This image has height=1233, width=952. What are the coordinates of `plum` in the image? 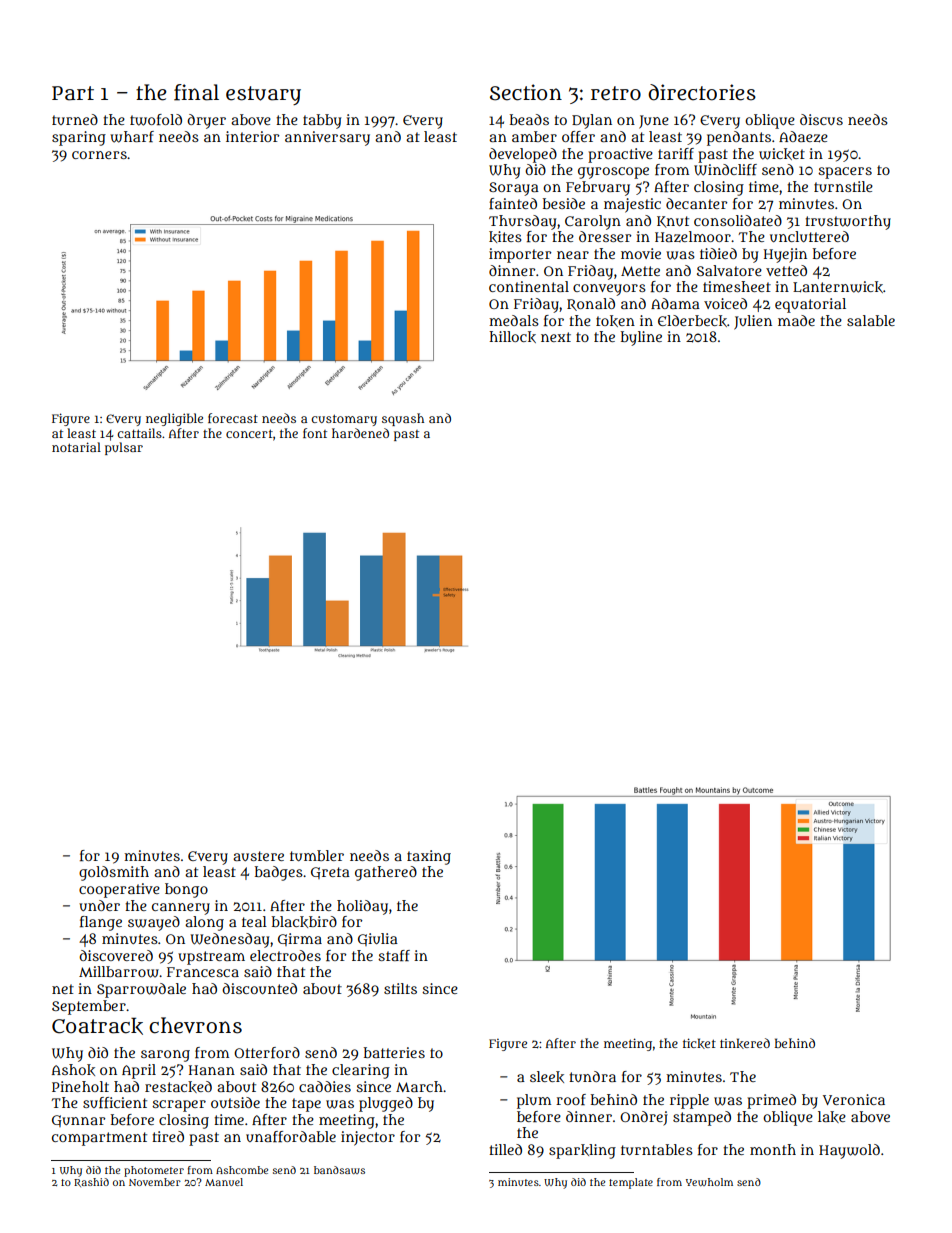 It's located at (534, 1101).
